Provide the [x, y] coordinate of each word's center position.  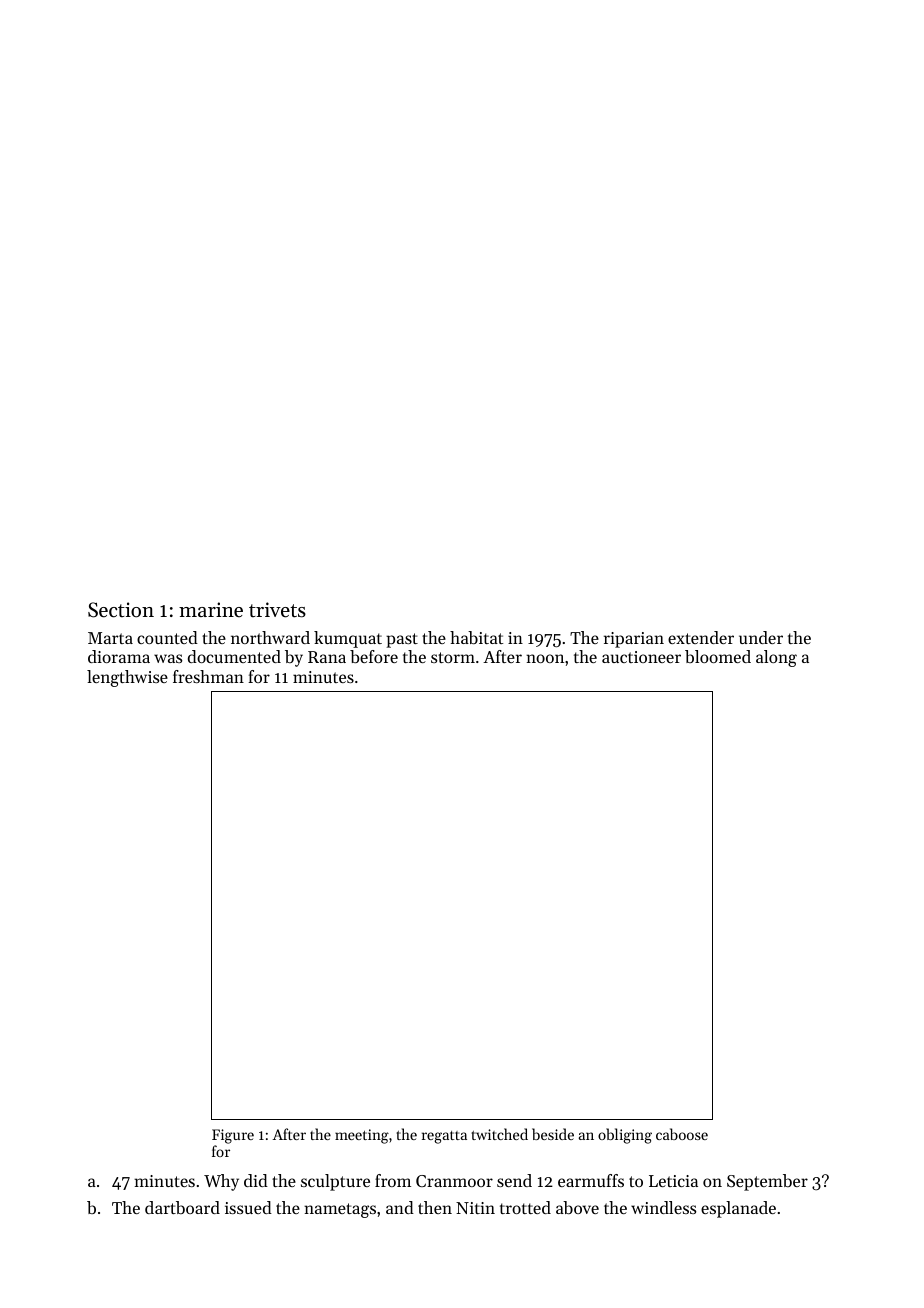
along [776, 658]
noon [545, 658]
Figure [233, 1136]
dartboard [182, 1207]
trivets [277, 610]
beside [553, 1134]
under [761, 637]
